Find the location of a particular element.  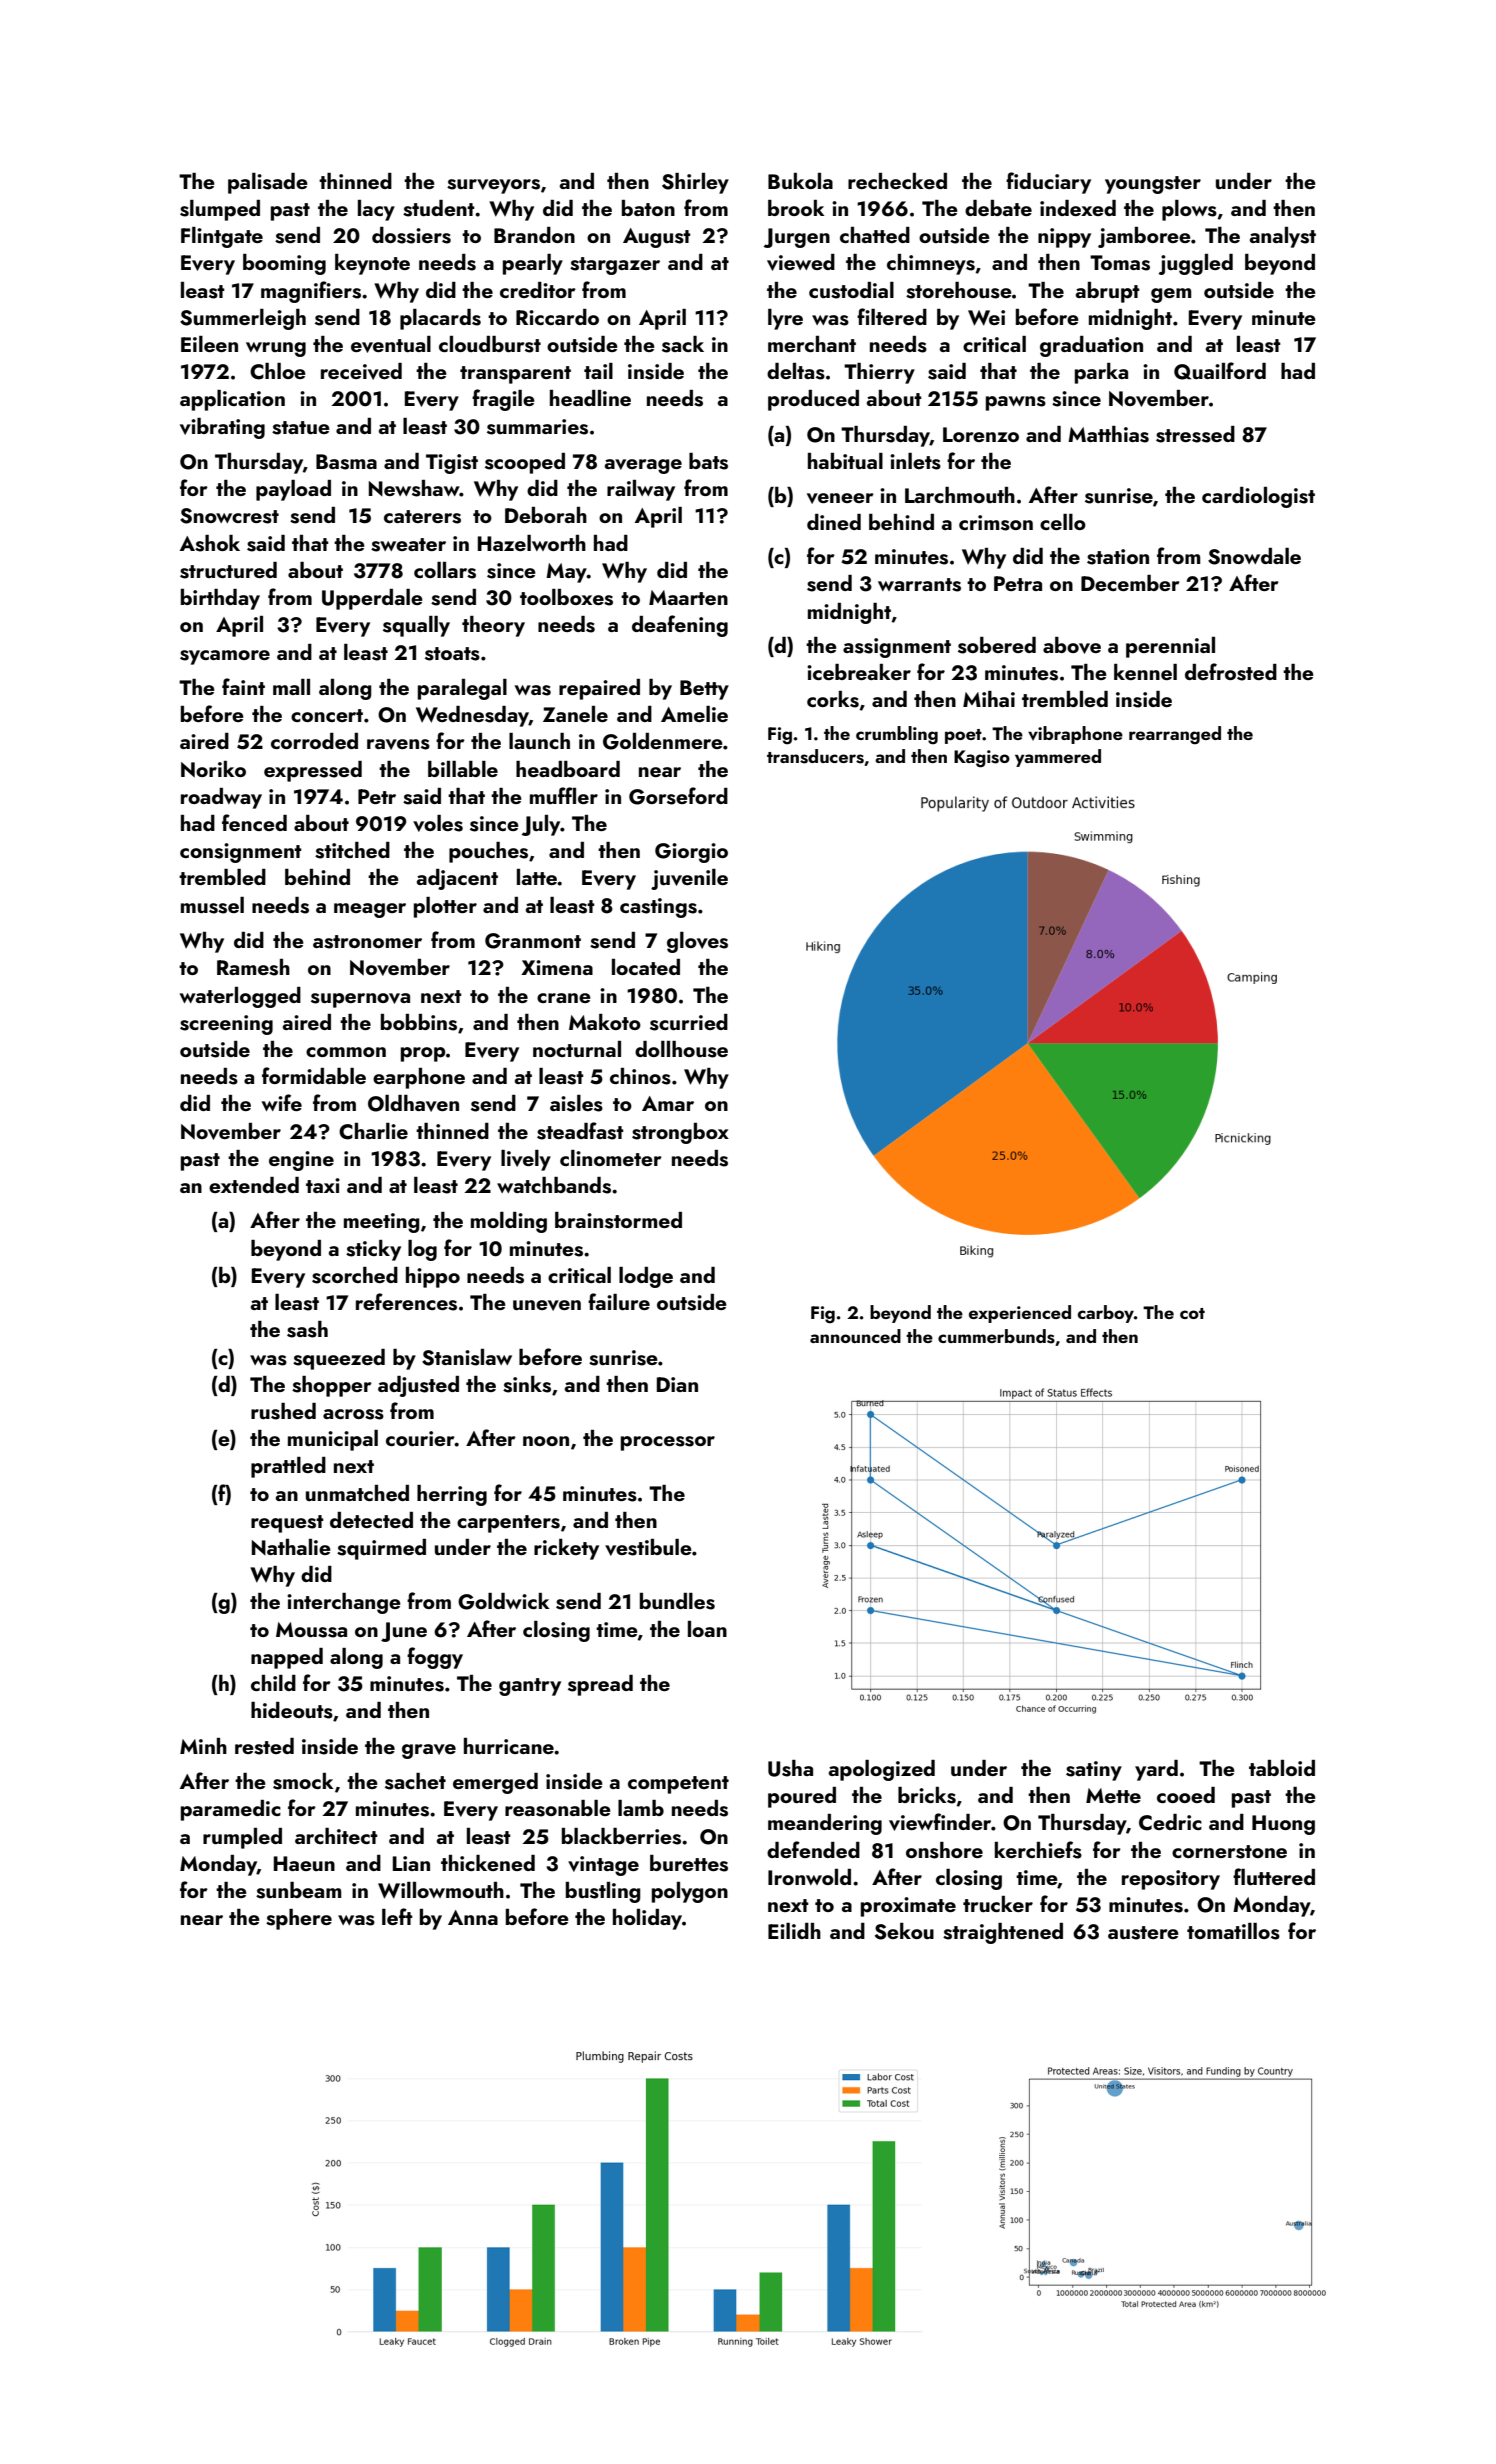

Amelie is located at coordinates (694, 714).
